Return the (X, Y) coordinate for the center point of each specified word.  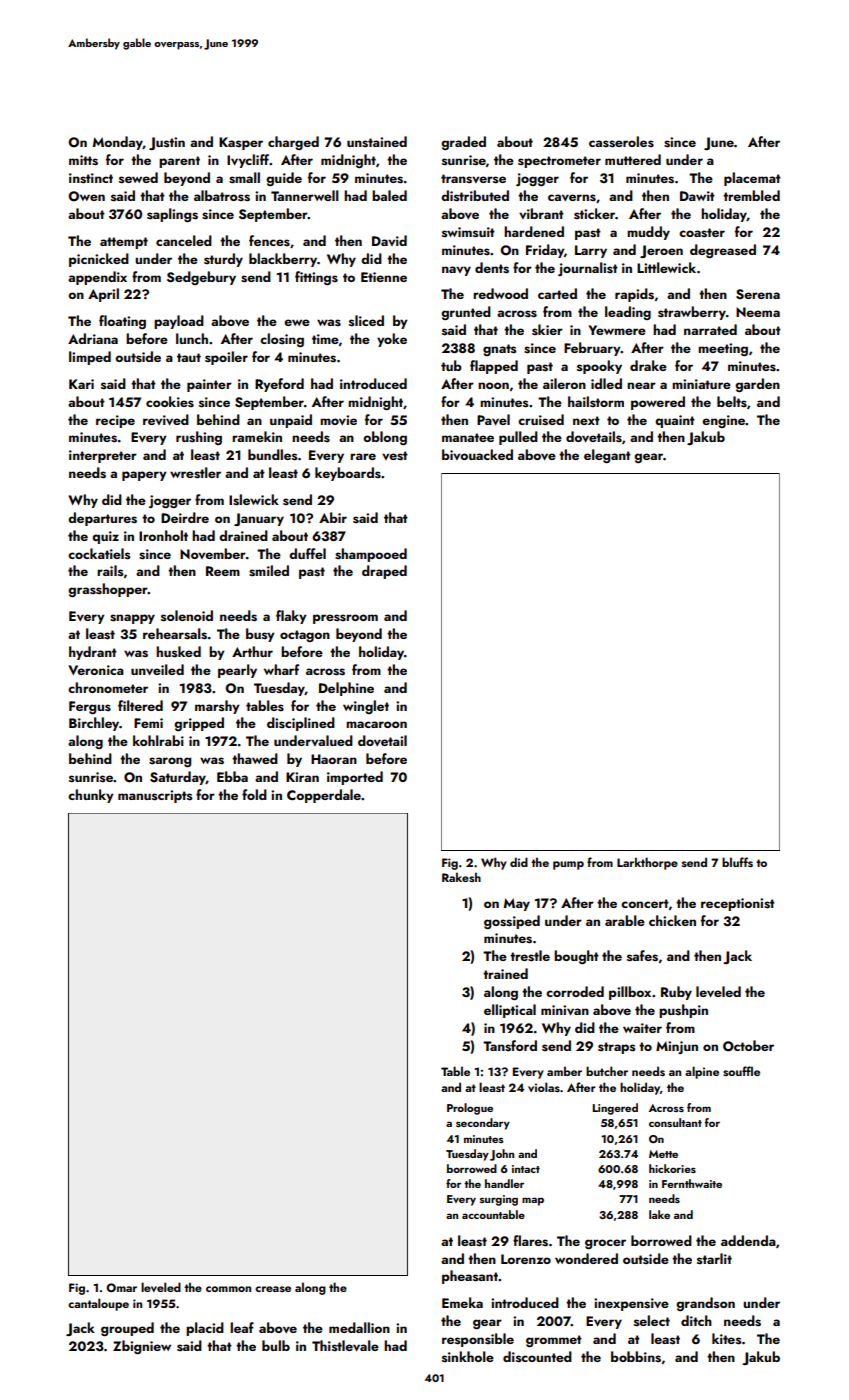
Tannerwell (305, 195)
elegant (607, 456)
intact (526, 1169)
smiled (269, 571)
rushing (199, 438)
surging (499, 1200)
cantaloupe (98, 1304)
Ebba (232, 776)
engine (724, 421)
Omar (121, 1288)
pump (568, 865)
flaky (291, 617)
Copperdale (324, 796)
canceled (184, 240)
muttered (633, 159)
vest (395, 456)
